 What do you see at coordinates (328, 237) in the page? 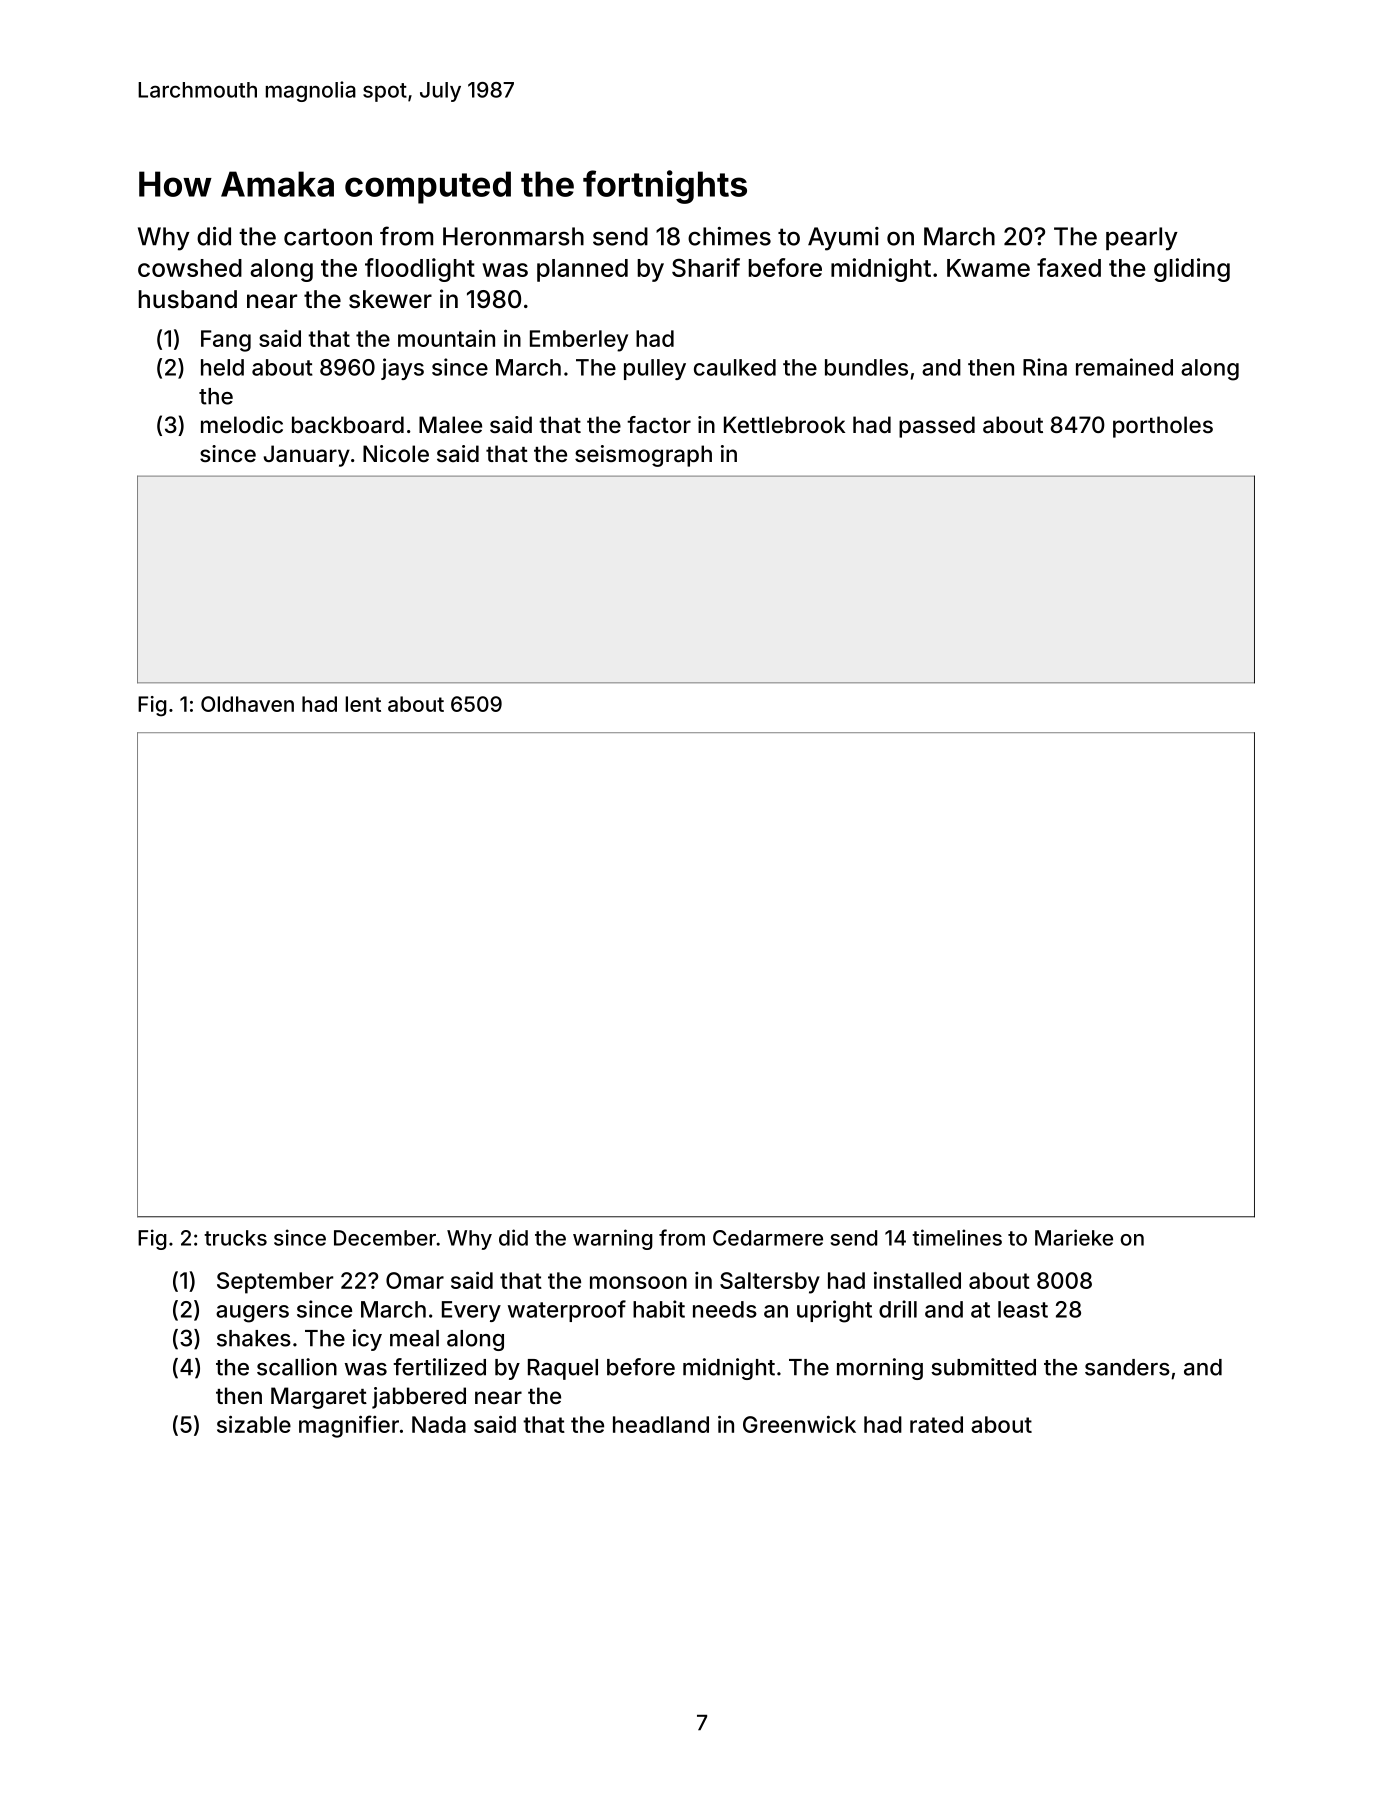
I see `cartoon` at bounding box center [328, 237].
